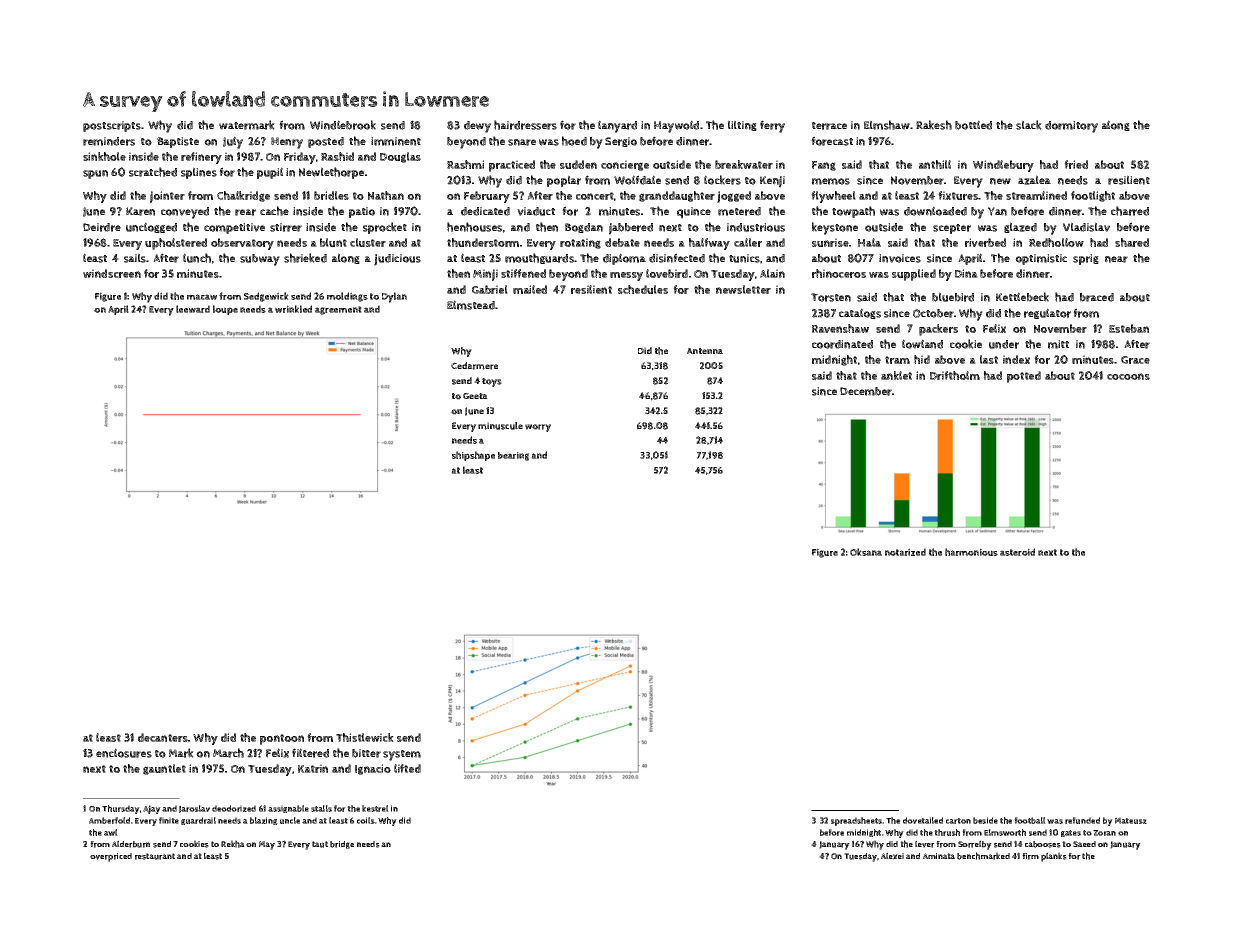 This screenshot has width=1233, height=952. What do you see at coordinates (1097, 297) in the screenshot?
I see `braced` at bounding box center [1097, 297].
